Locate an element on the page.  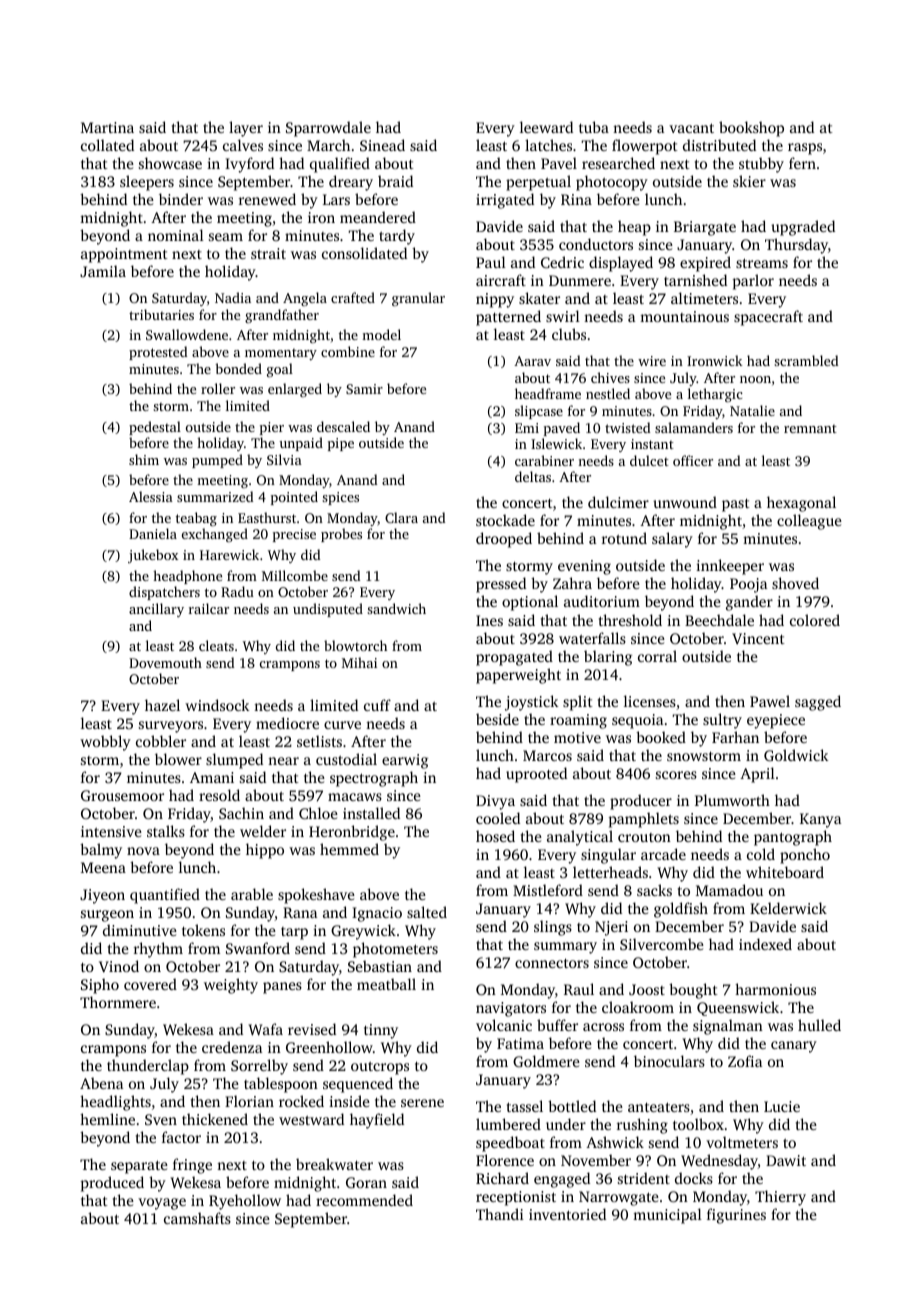
camshafts is located at coordinates (197, 1218).
